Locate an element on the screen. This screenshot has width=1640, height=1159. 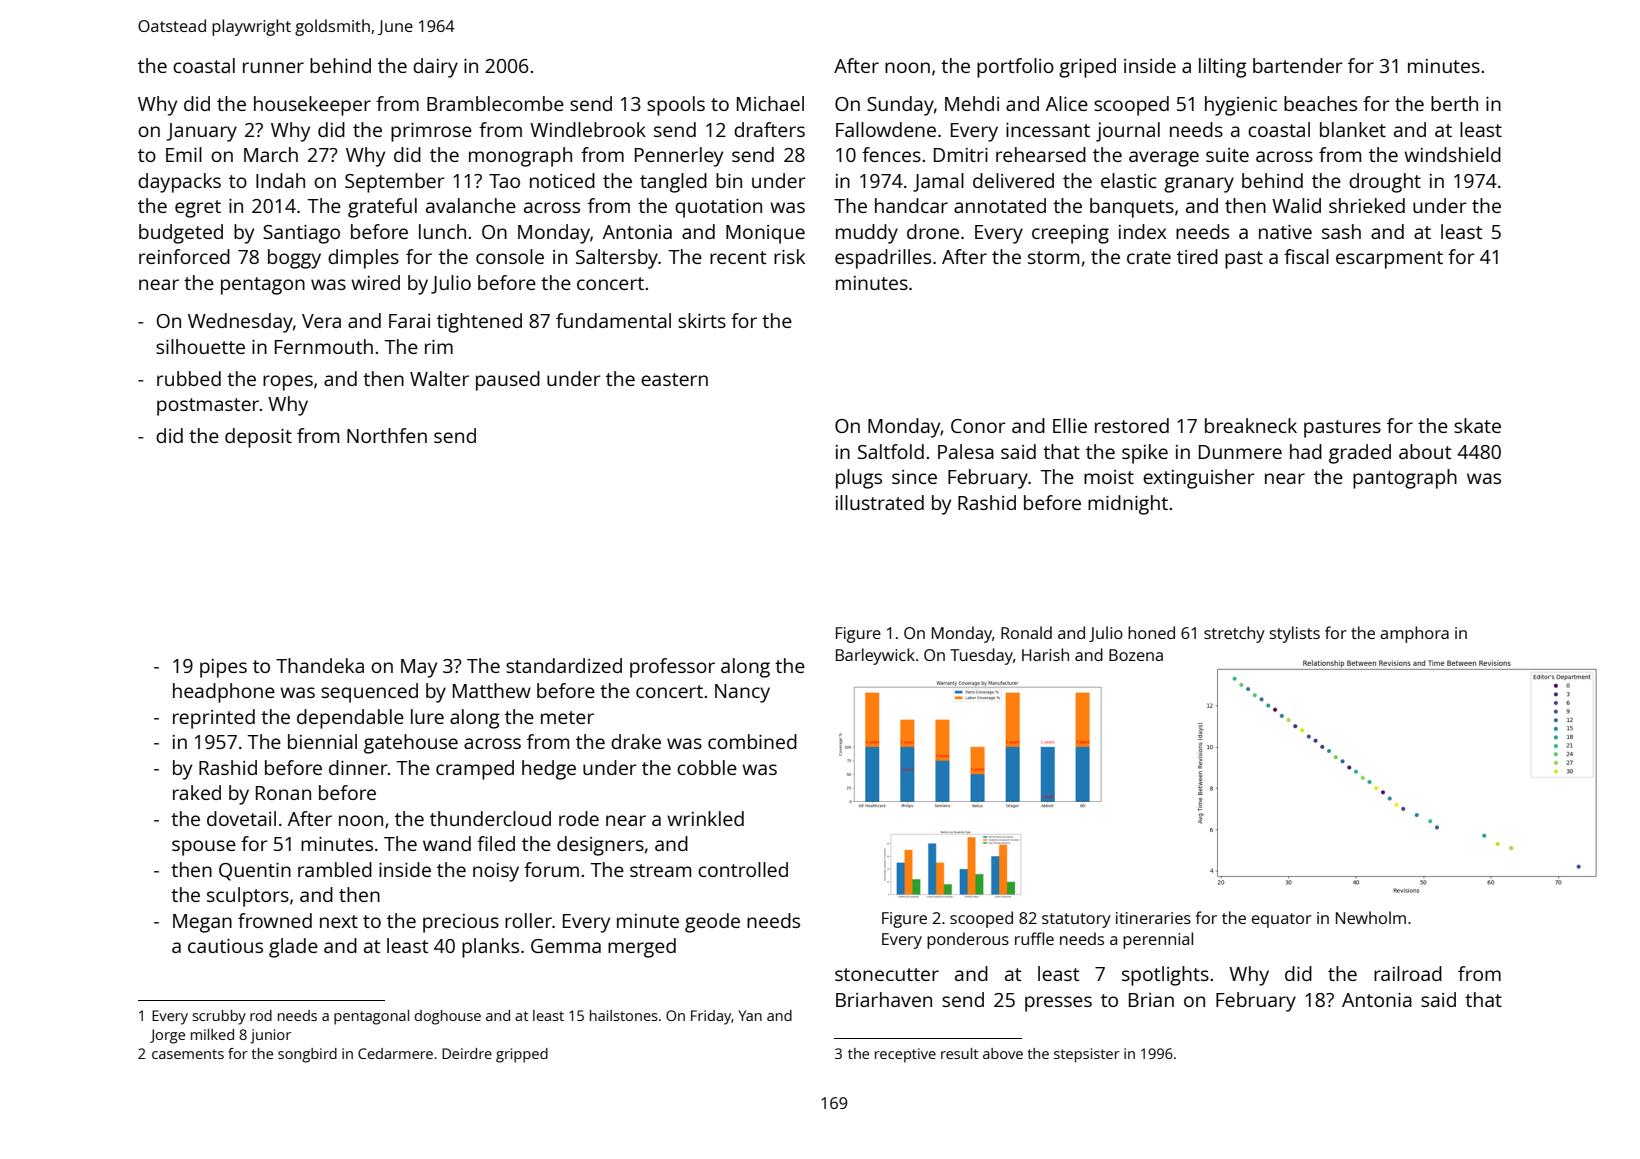
Barleywick is located at coordinates (875, 656).
